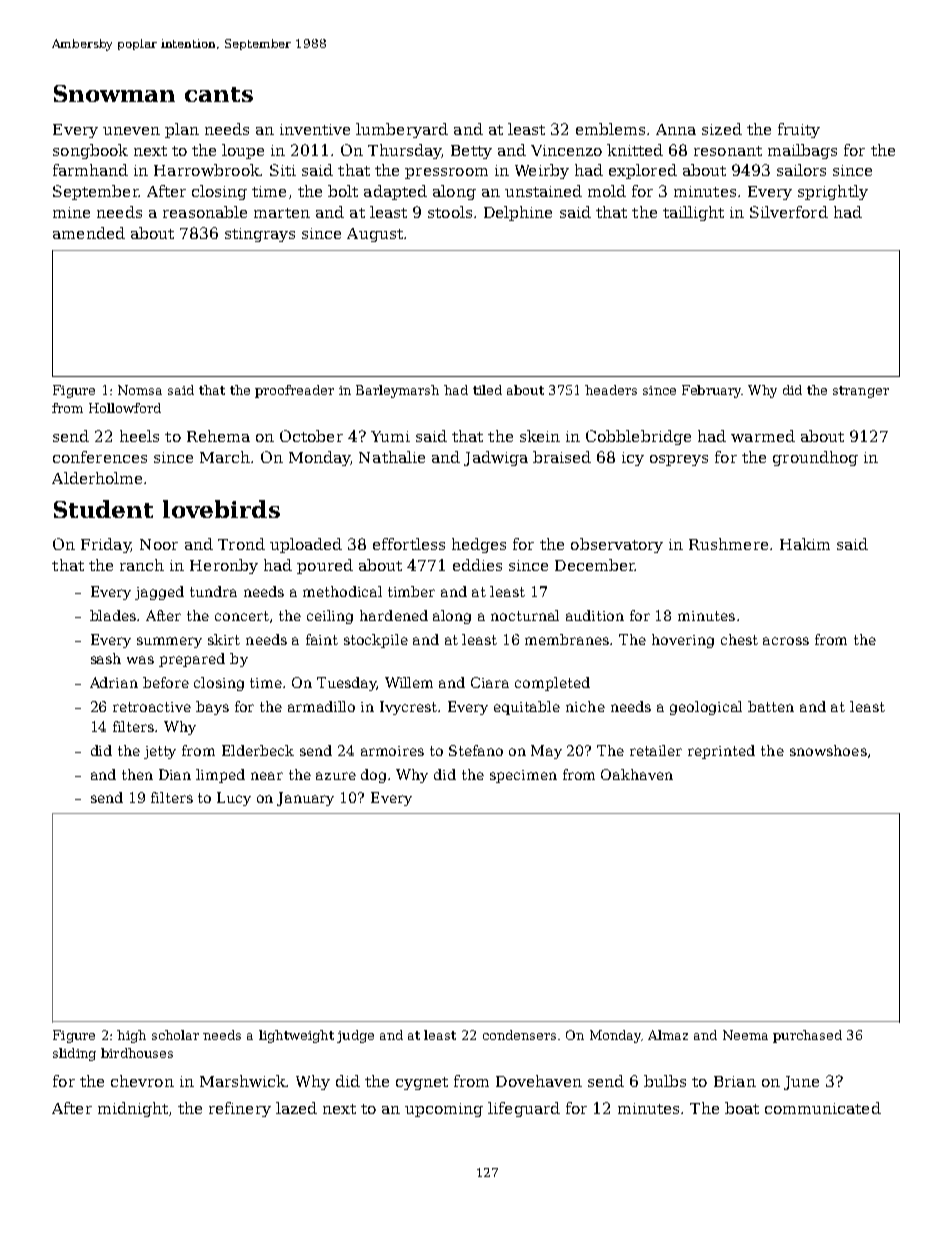 The height and width of the screenshot is (1233, 952). I want to click on timber, so click(411, 591).
